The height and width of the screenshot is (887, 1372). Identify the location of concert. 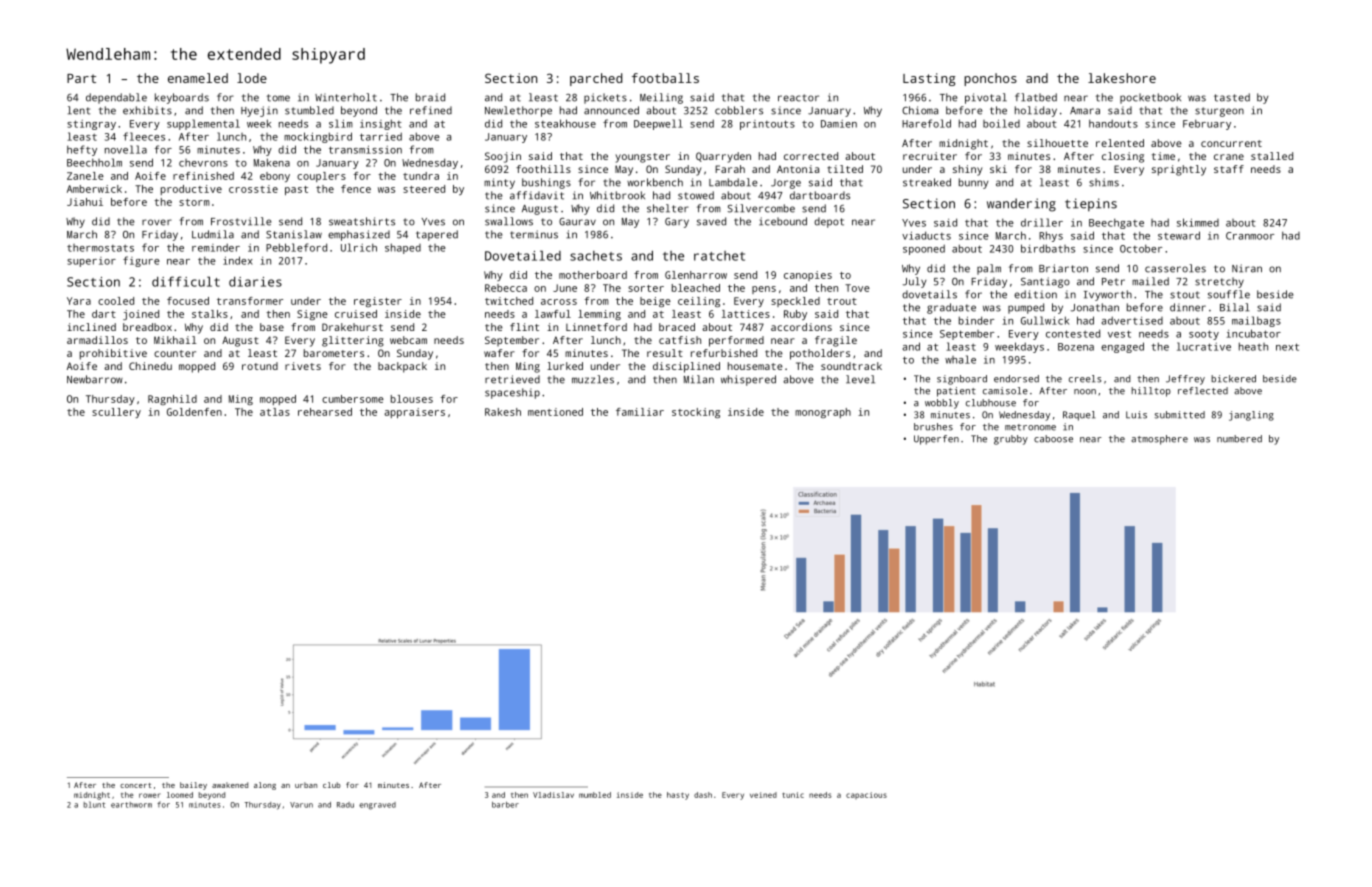
(135, 785).
